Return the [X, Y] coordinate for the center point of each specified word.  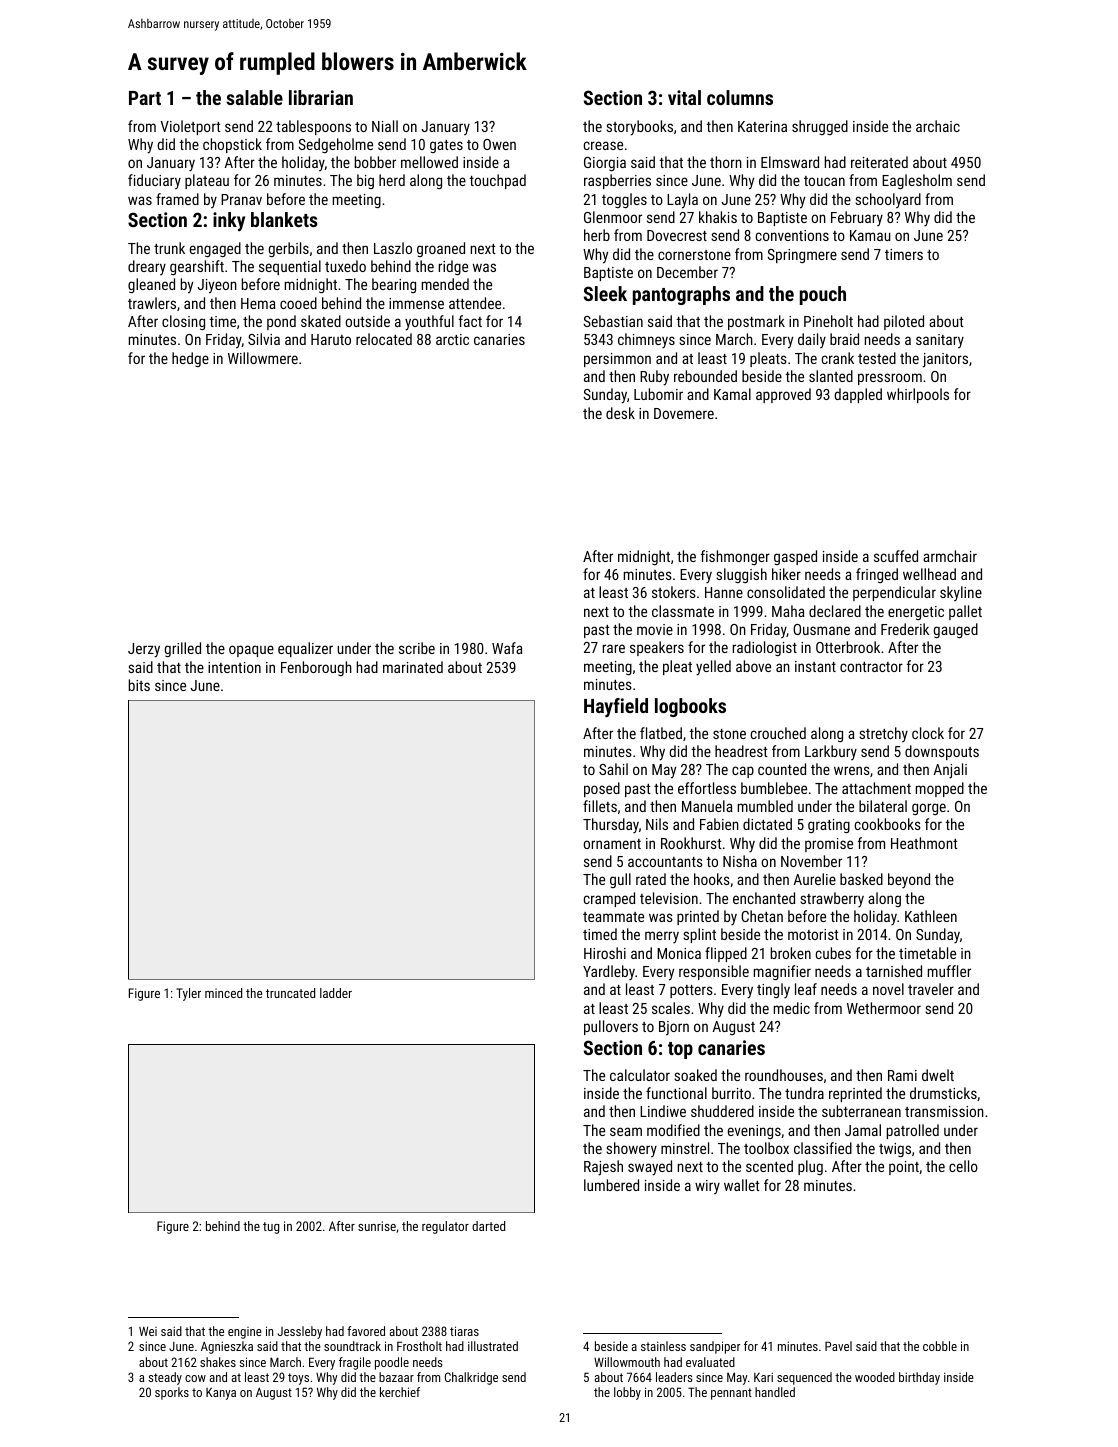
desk [620, 413]
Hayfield [616, 707]
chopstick [232, 145]
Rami [902, 1075]
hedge [190, 359]
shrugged [820, 127]
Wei [148, 1331]
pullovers [611, 1027]
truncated [290, 993]
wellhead [929, 574]
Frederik [905, 629]
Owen [499, 144]
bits [139, 685]
